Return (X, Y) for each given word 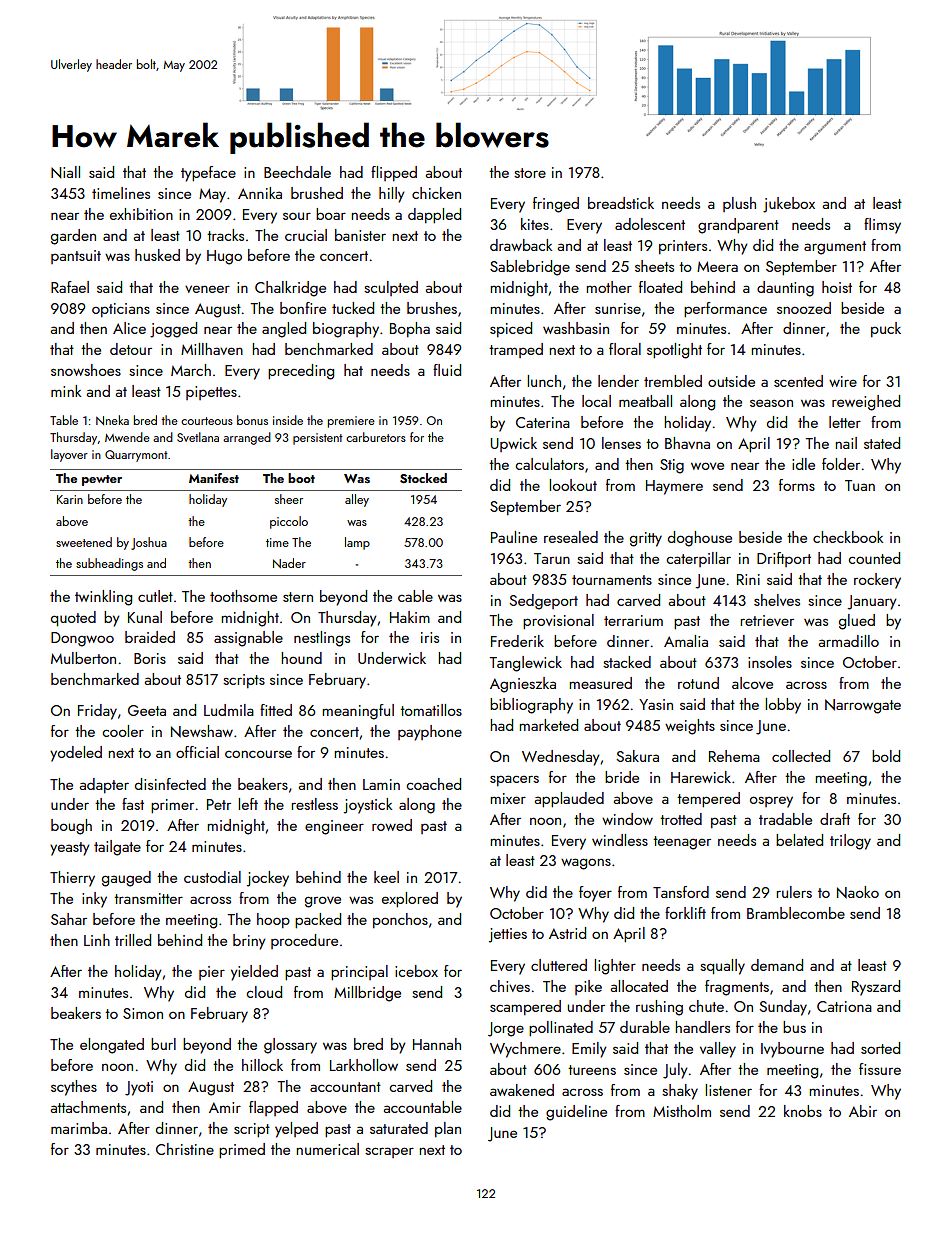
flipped (394, 173)
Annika (260, 193)
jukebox (789, 205)
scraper (389, 1152)
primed (242, 1151)
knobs (803, 1111)
